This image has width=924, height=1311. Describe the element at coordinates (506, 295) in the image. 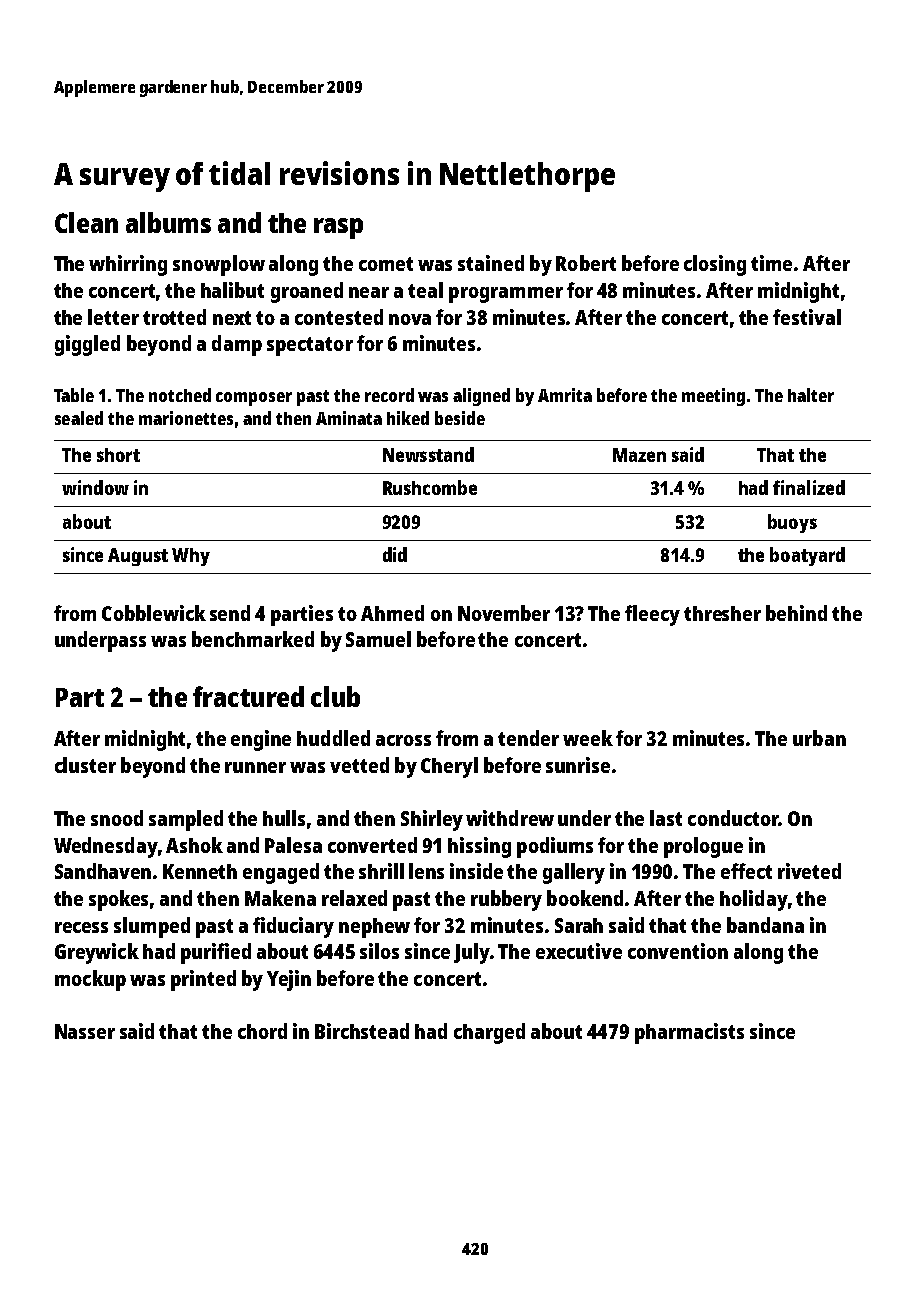

I see `programmer` at that location.
